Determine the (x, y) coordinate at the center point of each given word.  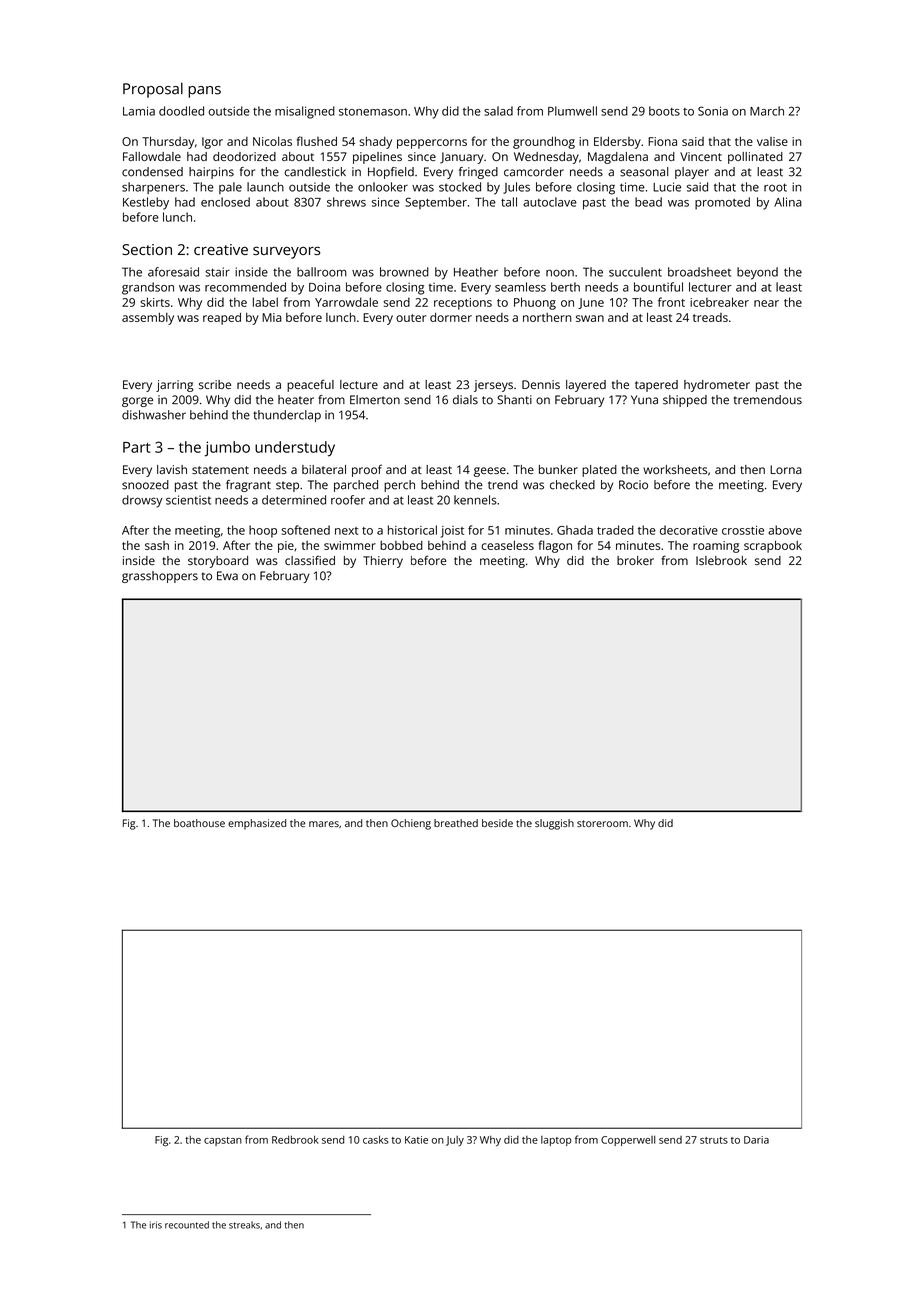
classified (310, 560)
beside (497, 823)
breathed (456, 823)
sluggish (554, 824)
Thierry (383, 562)
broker (635, 560)
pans (204, 92)
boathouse (199, 823)
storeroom (602, 823)
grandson (148, 288)
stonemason (373, 112)
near (766, 303)
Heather (476, 272)
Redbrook (295, 1139)
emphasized (257, 824)
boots (664, 111)
